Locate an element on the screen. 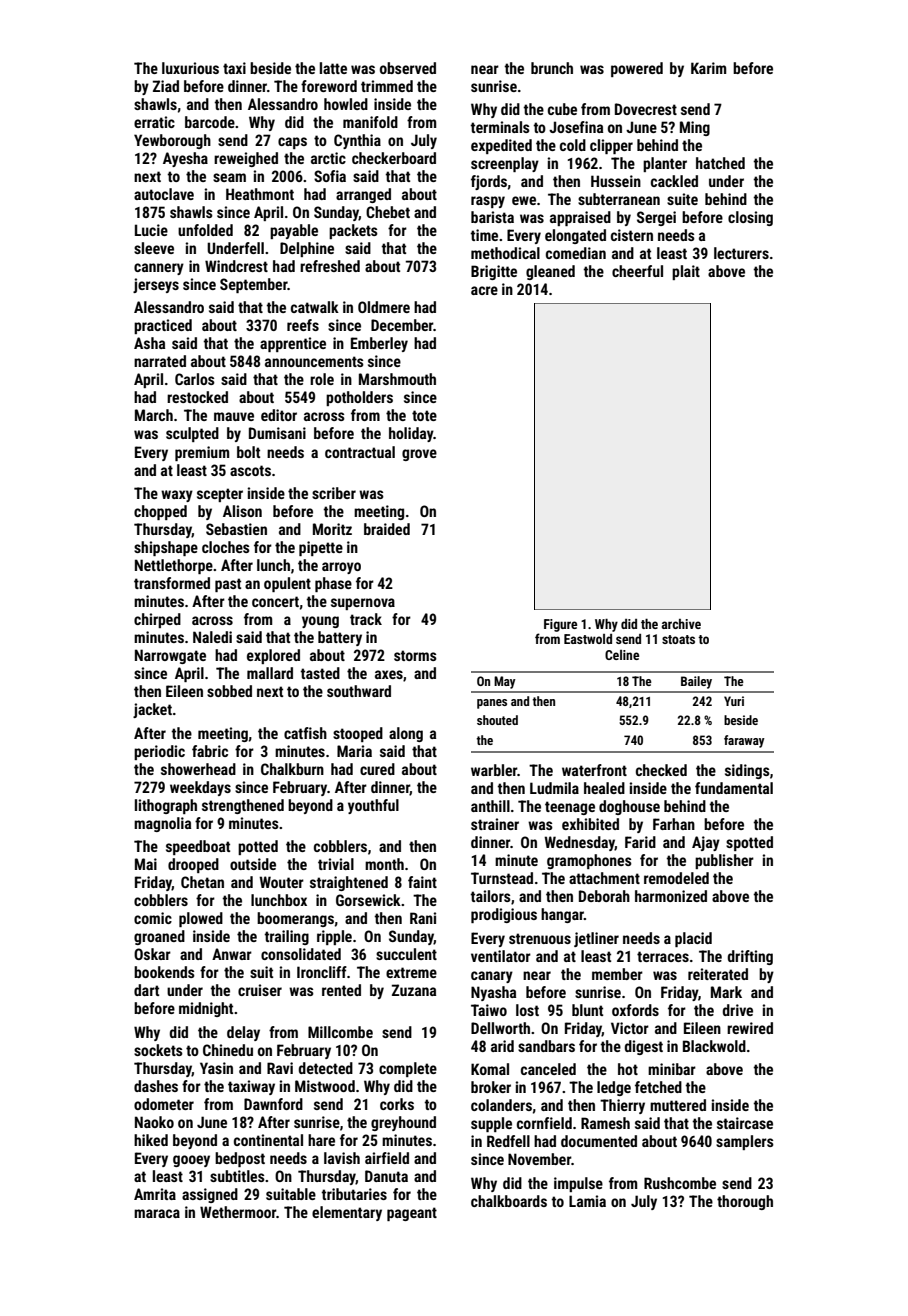  archive is located at coordinates (681, 624).
